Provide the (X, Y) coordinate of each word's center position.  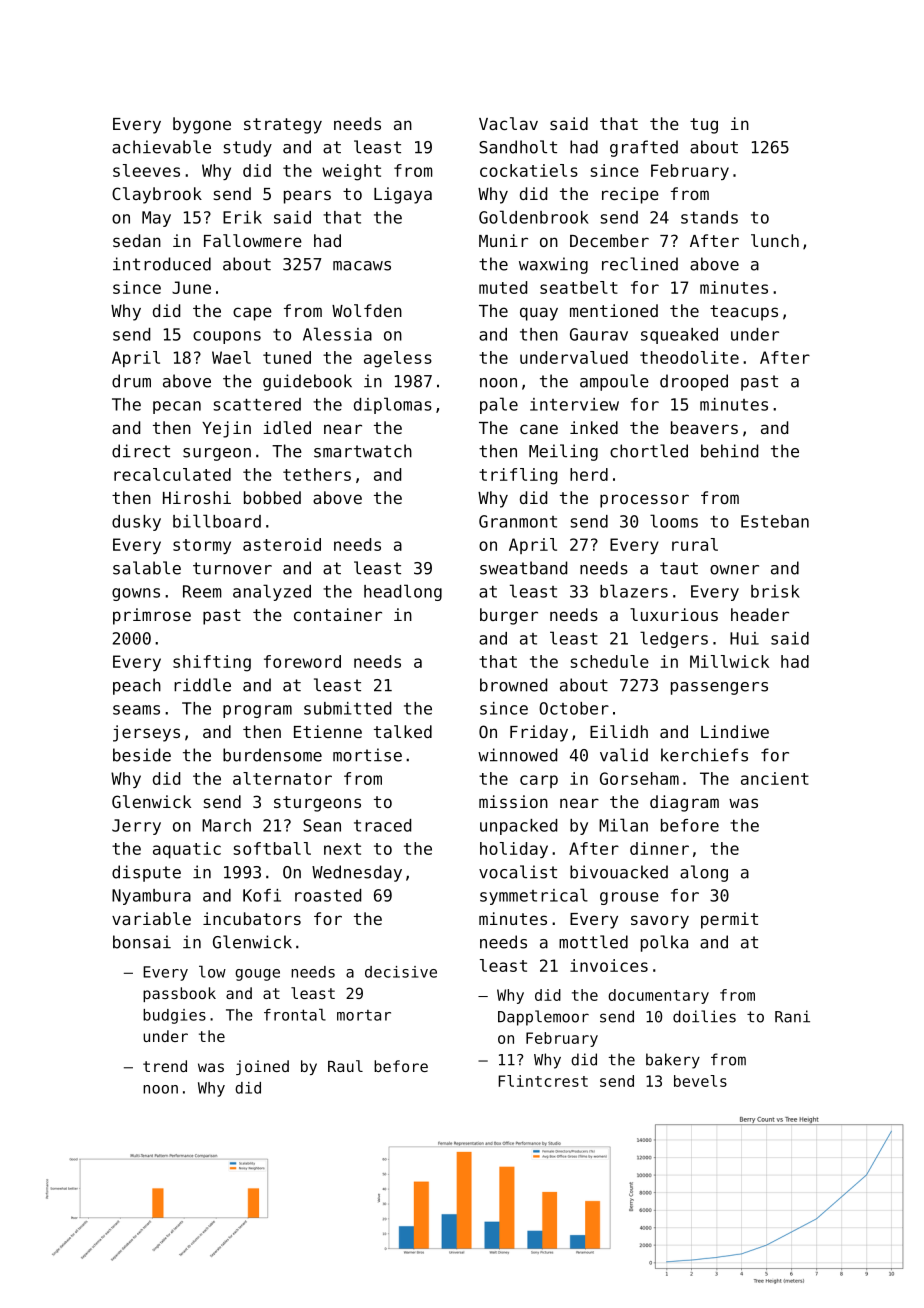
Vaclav (508, 123)
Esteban (775, 521)
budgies (174, 1016)
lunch (775, 240)
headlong (403, 592)
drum (131, 381)
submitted (347, 708)
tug (704, 126)
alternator (282, 778)
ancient (775, 778)
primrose (152, 616)
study (247, 148)
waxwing (553, 265)
